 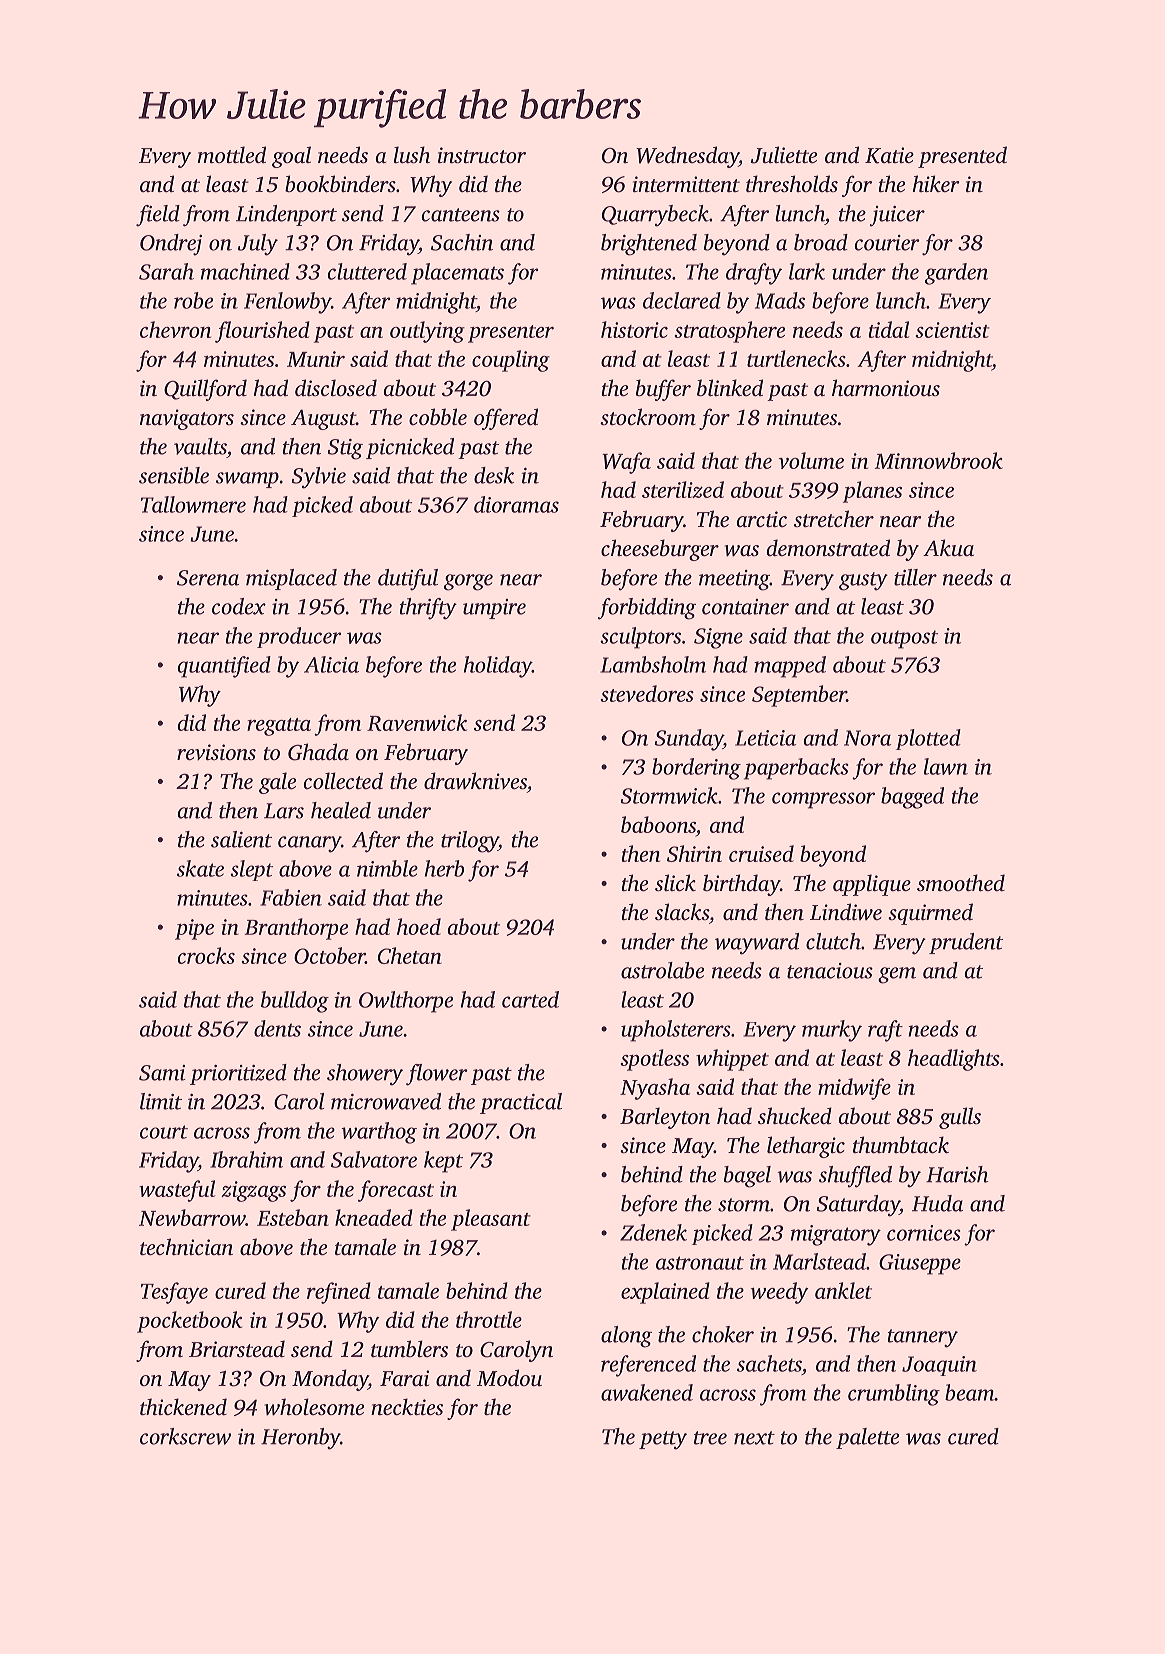 I want to click on presented, so click(x=962, y=157).
